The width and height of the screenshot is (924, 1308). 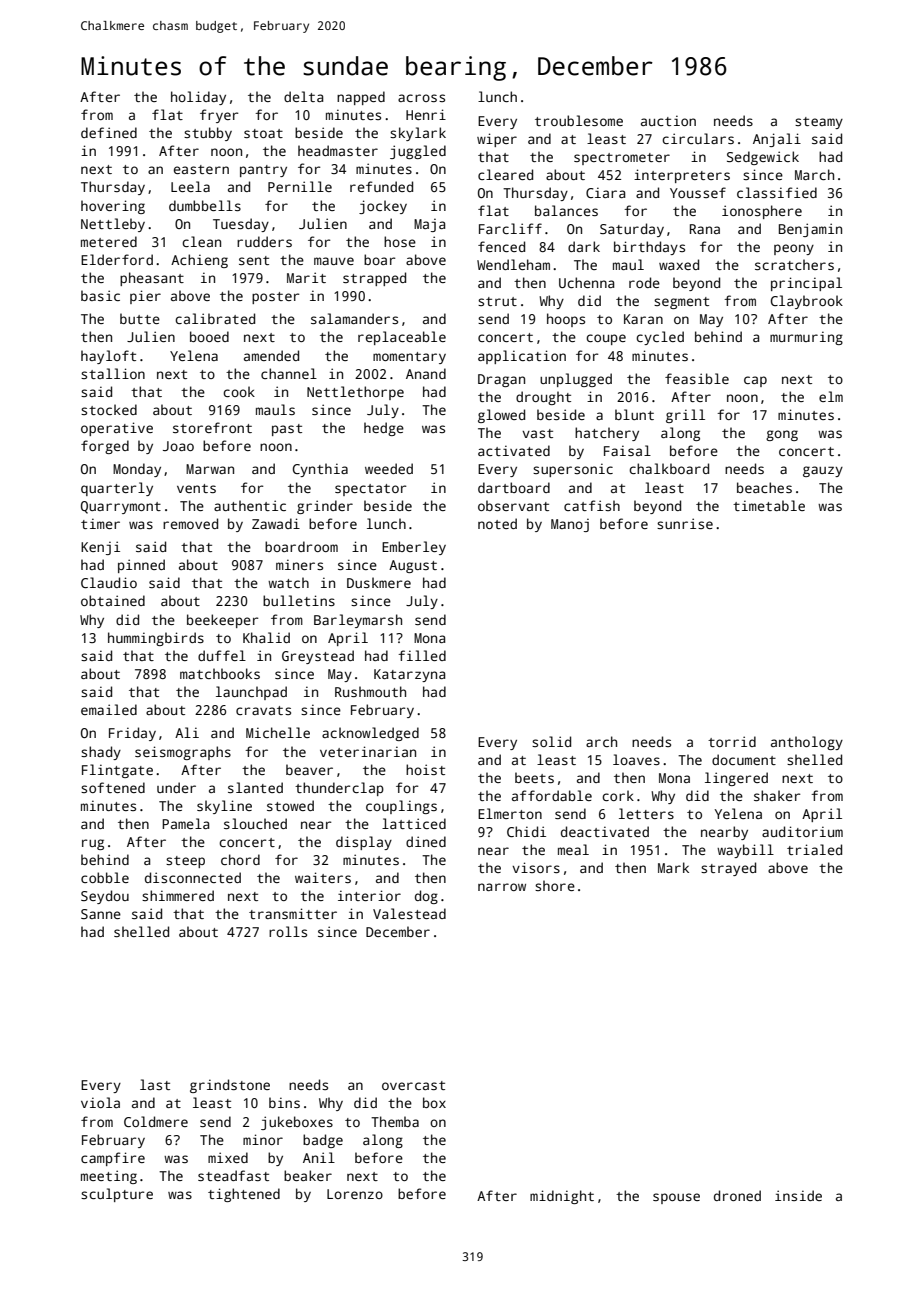 I want to click on Valestead, so click(x=409, y=913).
